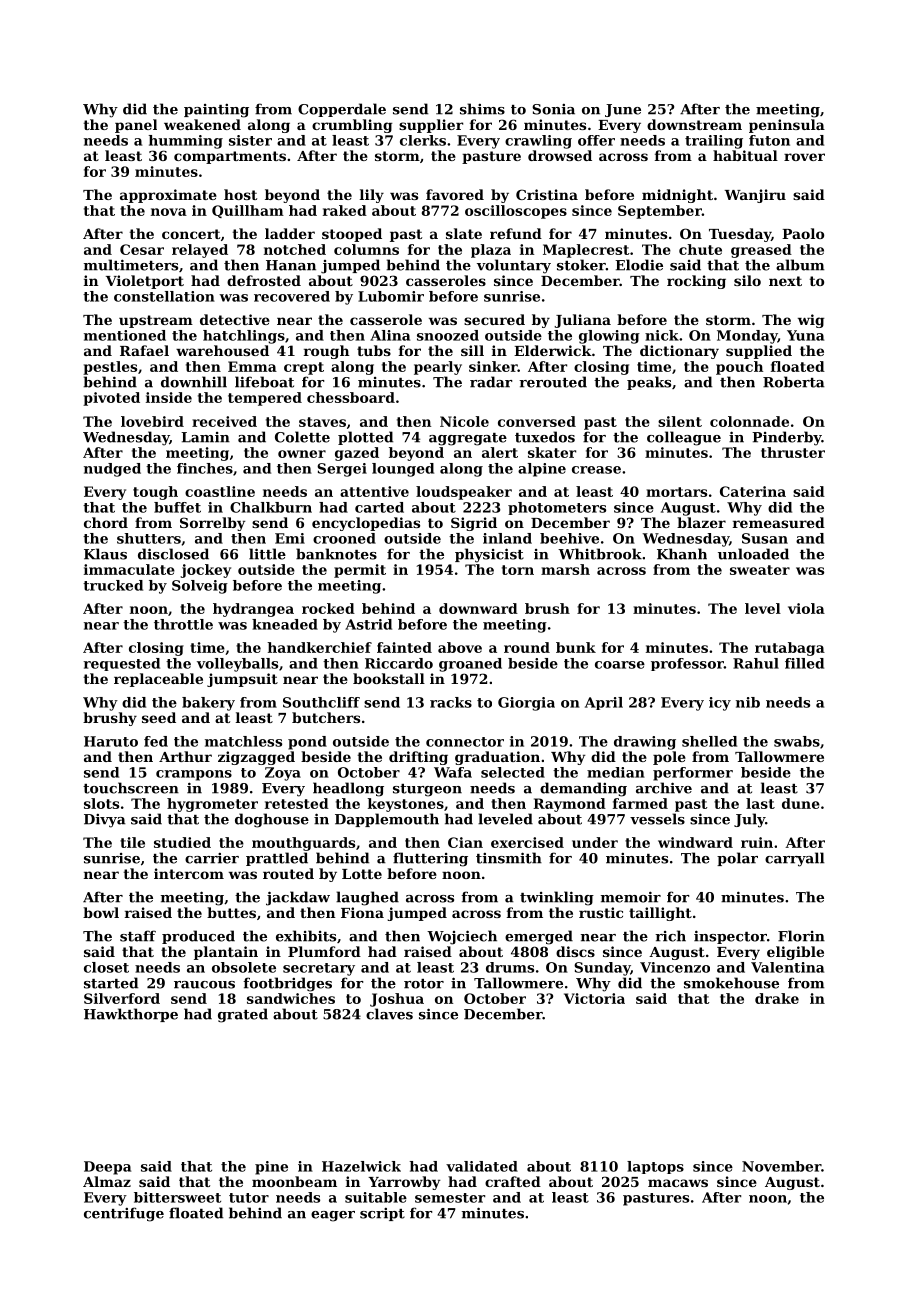  I want to click on centrifuge, so click(124, 1214).
